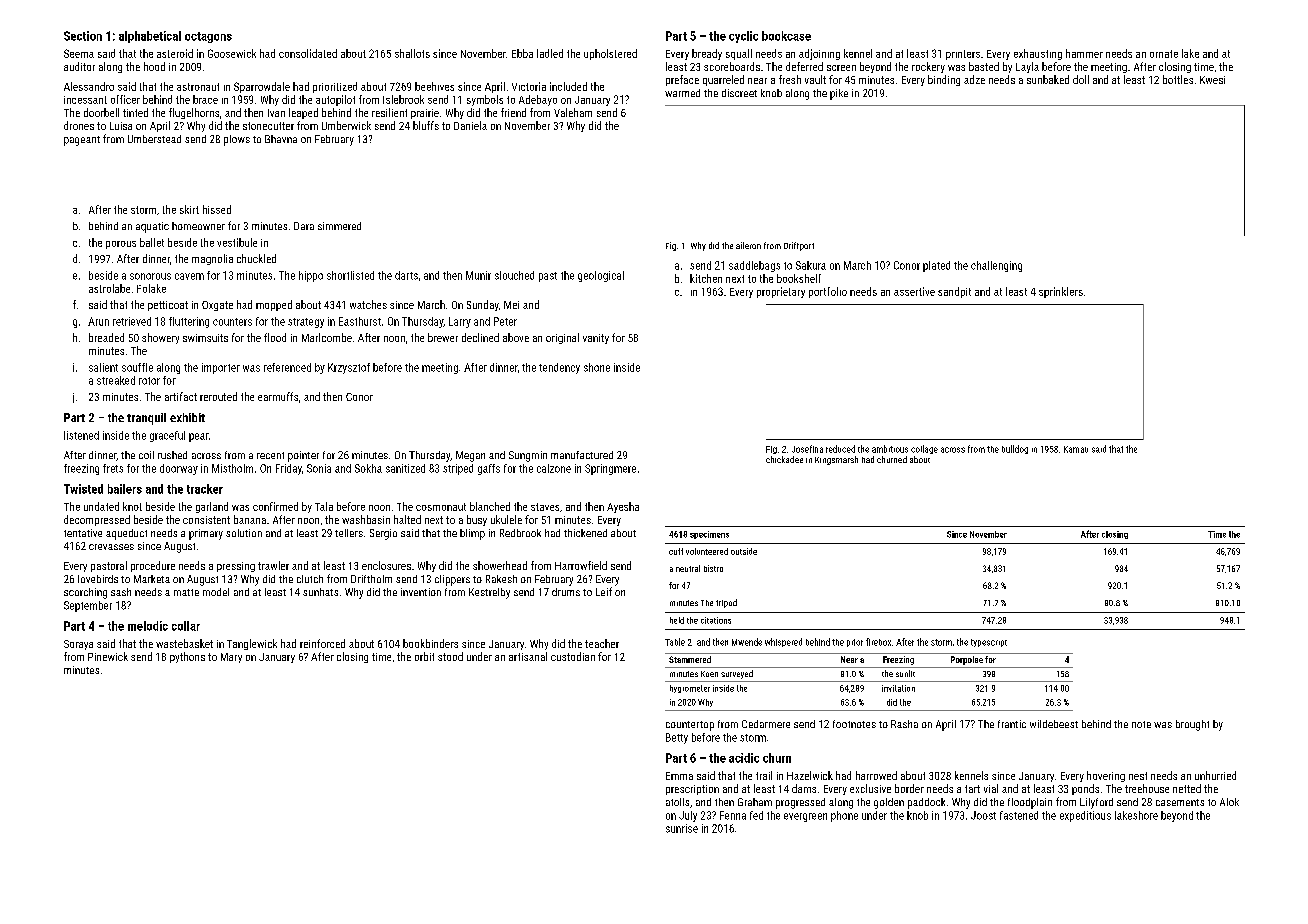 The width and height of the screenshot is (1308, 924). I want to click on binding, so click(944, 80).
